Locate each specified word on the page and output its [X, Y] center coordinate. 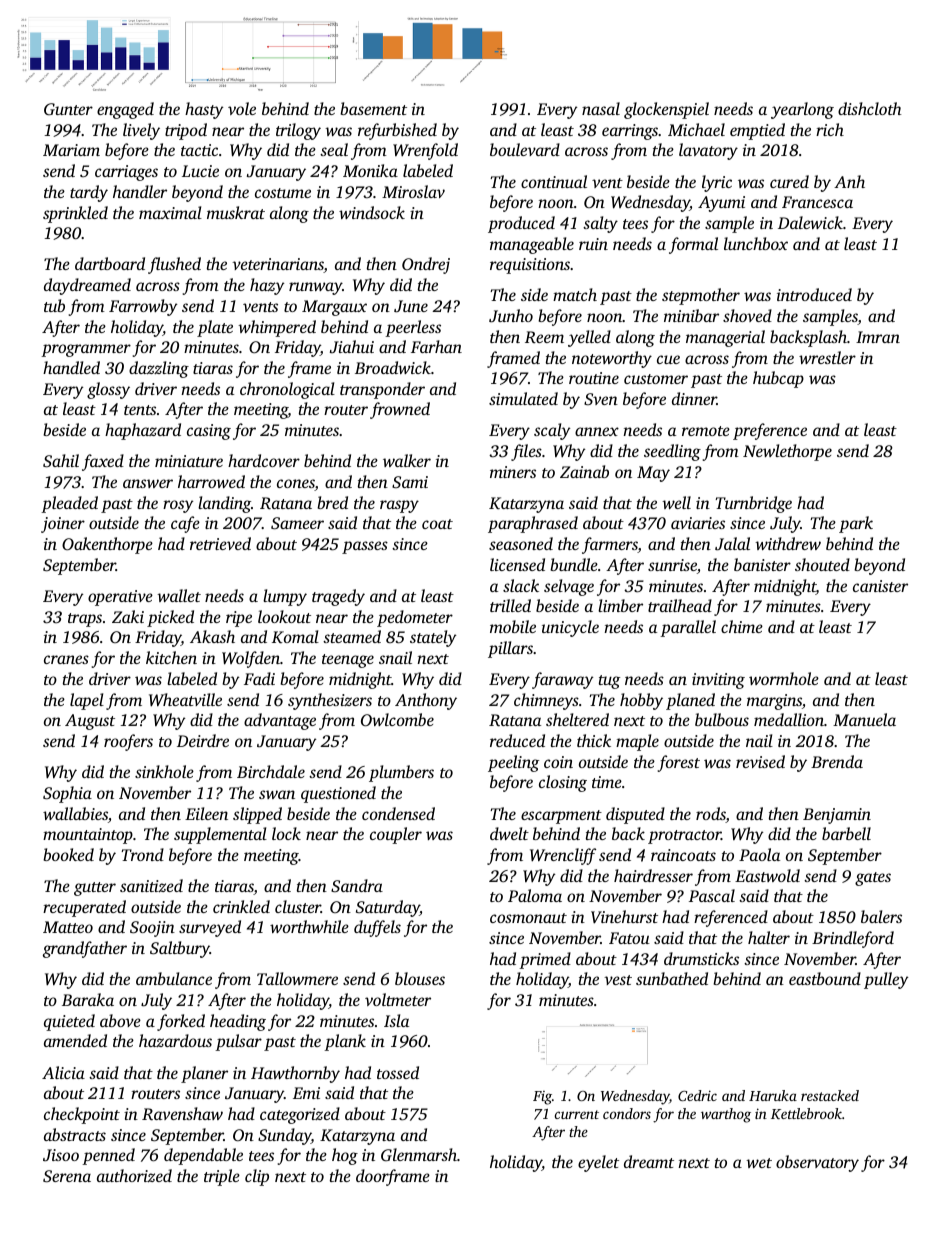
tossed [398, 1072]
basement [373, 108]
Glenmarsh [419, 1154]
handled [71, 367]
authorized [134, 1175]
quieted [69, 1022]
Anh [849, 181]
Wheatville [185, 700]
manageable [532, 245]
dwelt [509, 833]
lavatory [708, 151]
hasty [204, 110]
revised [760, 761]
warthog [726, 1115]
